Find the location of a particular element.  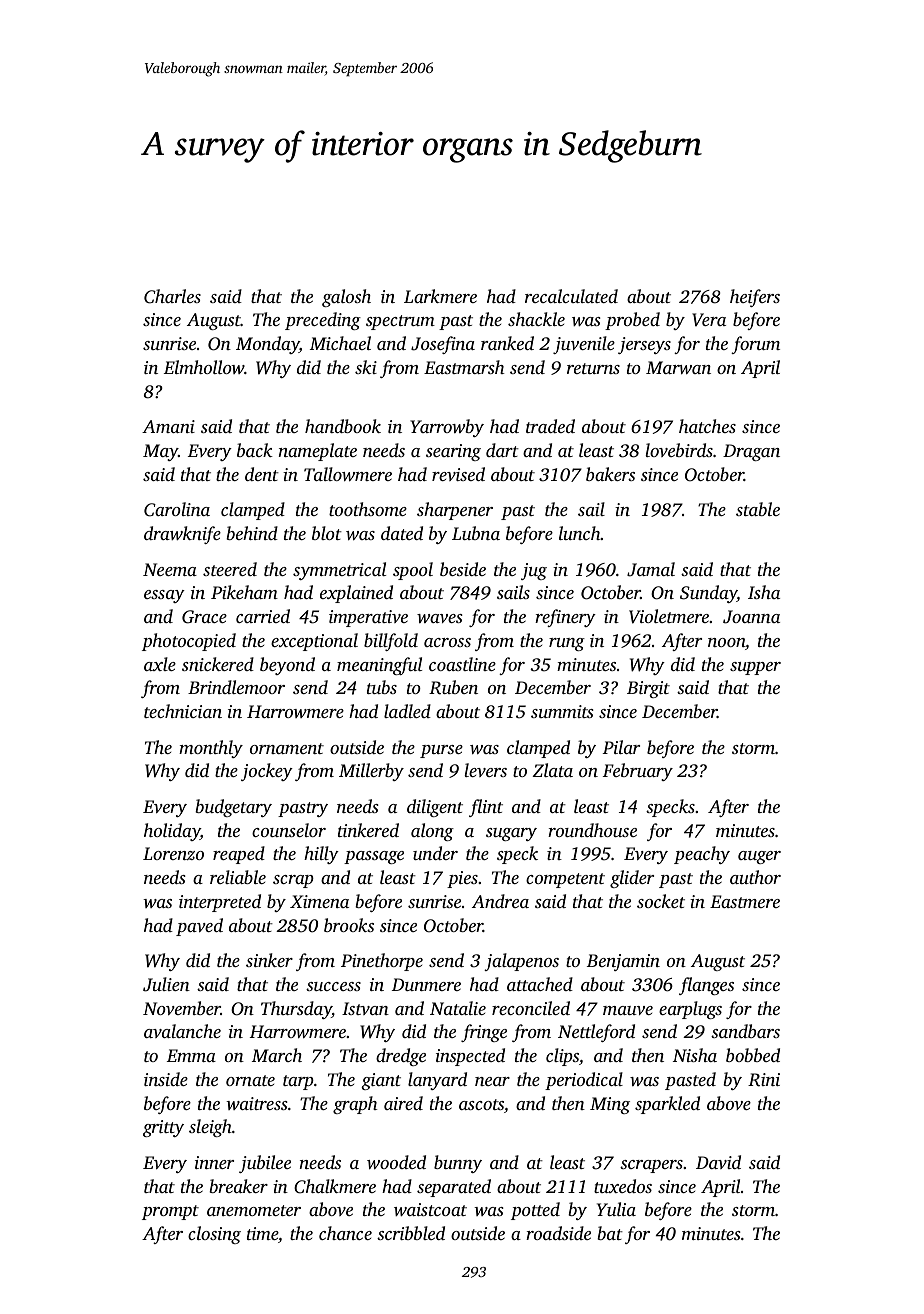

David is located at coordinates (718, 1162).
